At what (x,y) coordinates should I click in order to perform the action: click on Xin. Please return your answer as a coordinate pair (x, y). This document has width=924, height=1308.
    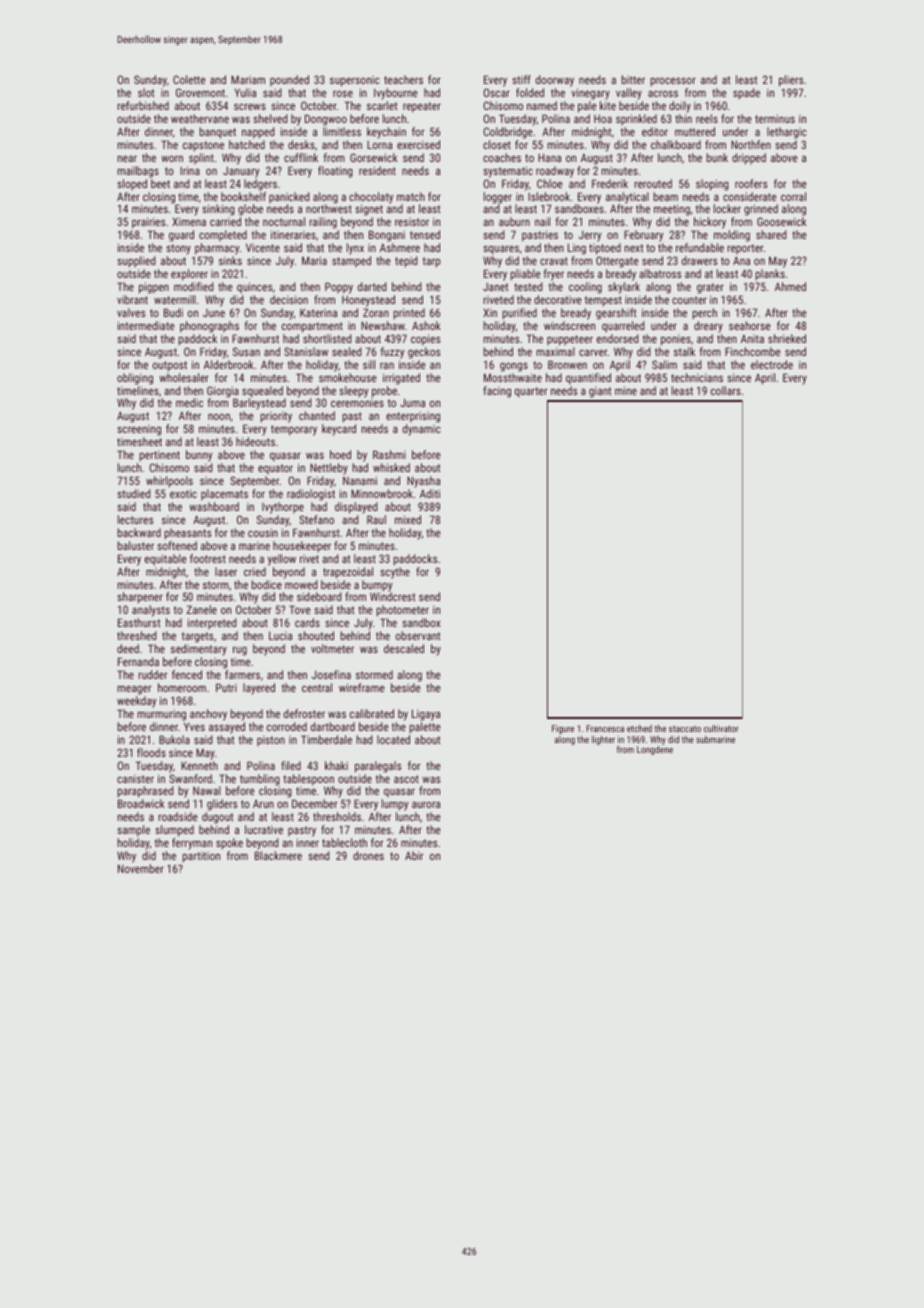
    Looking at the image, I should click on (490, 312).
